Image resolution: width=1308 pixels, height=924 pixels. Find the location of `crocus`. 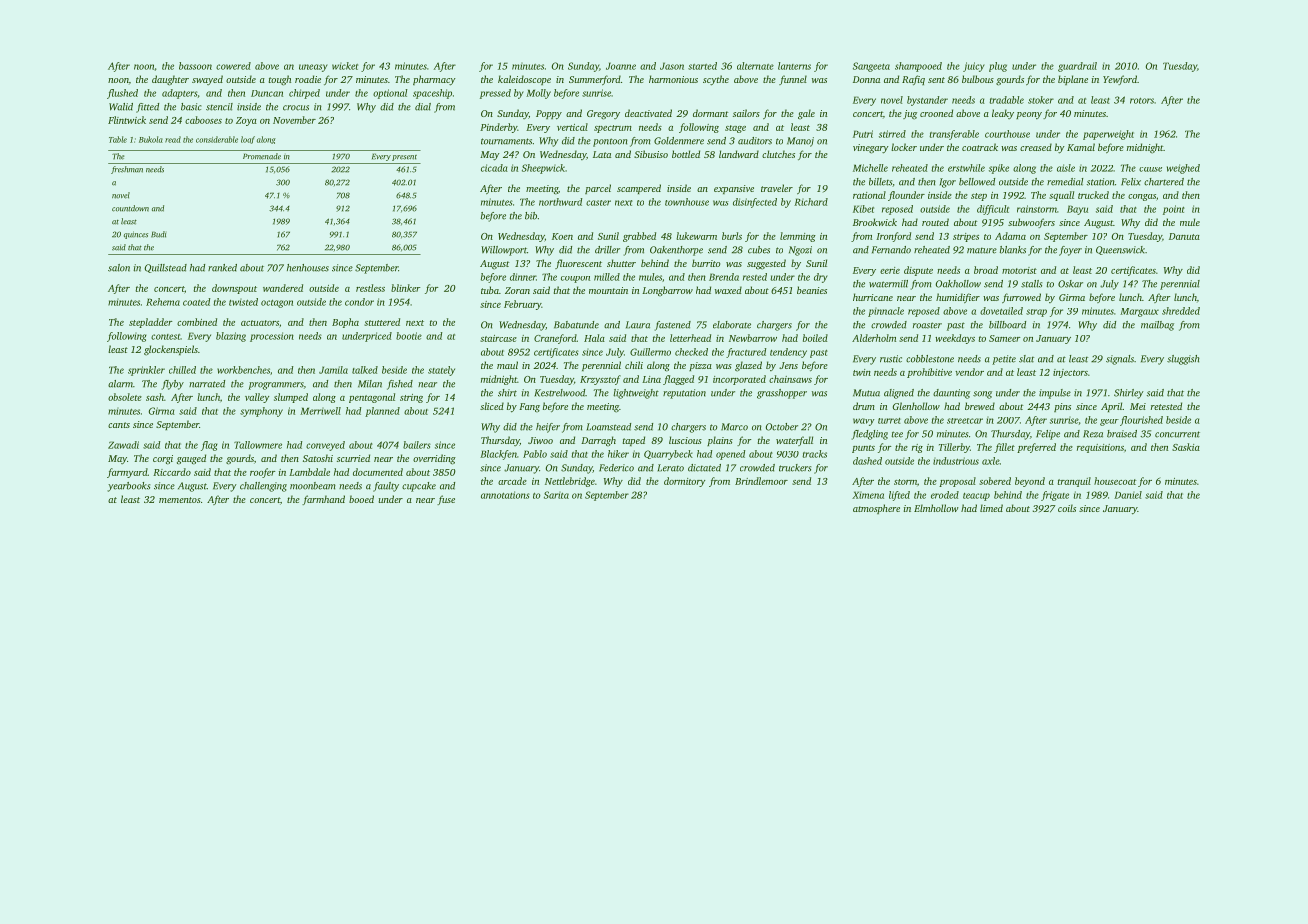

crocus is located at coordinates (296, 108).
